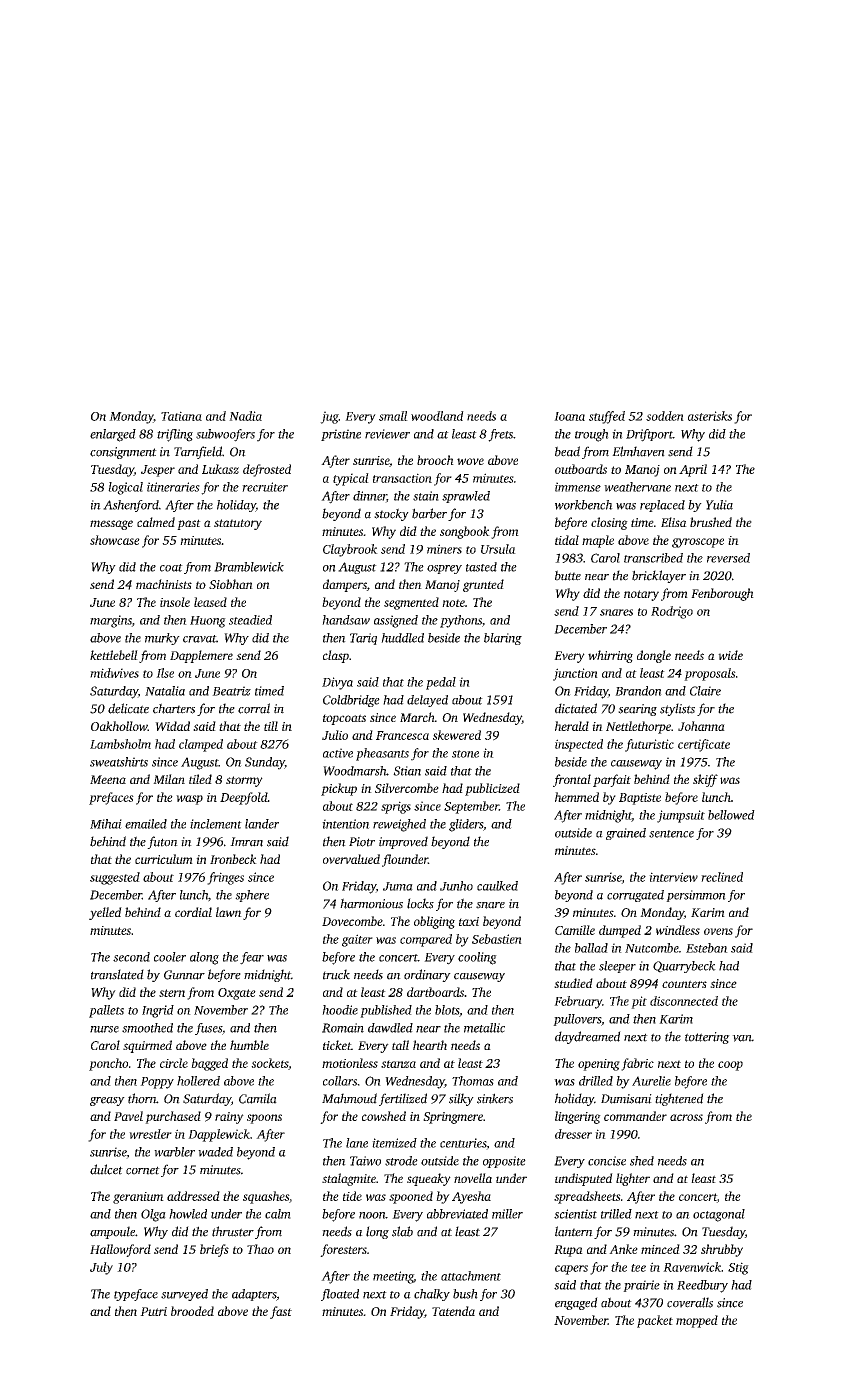 The width and height of the screenshot is (849, 1400). I want to click on taxi, so click(469, 921).
